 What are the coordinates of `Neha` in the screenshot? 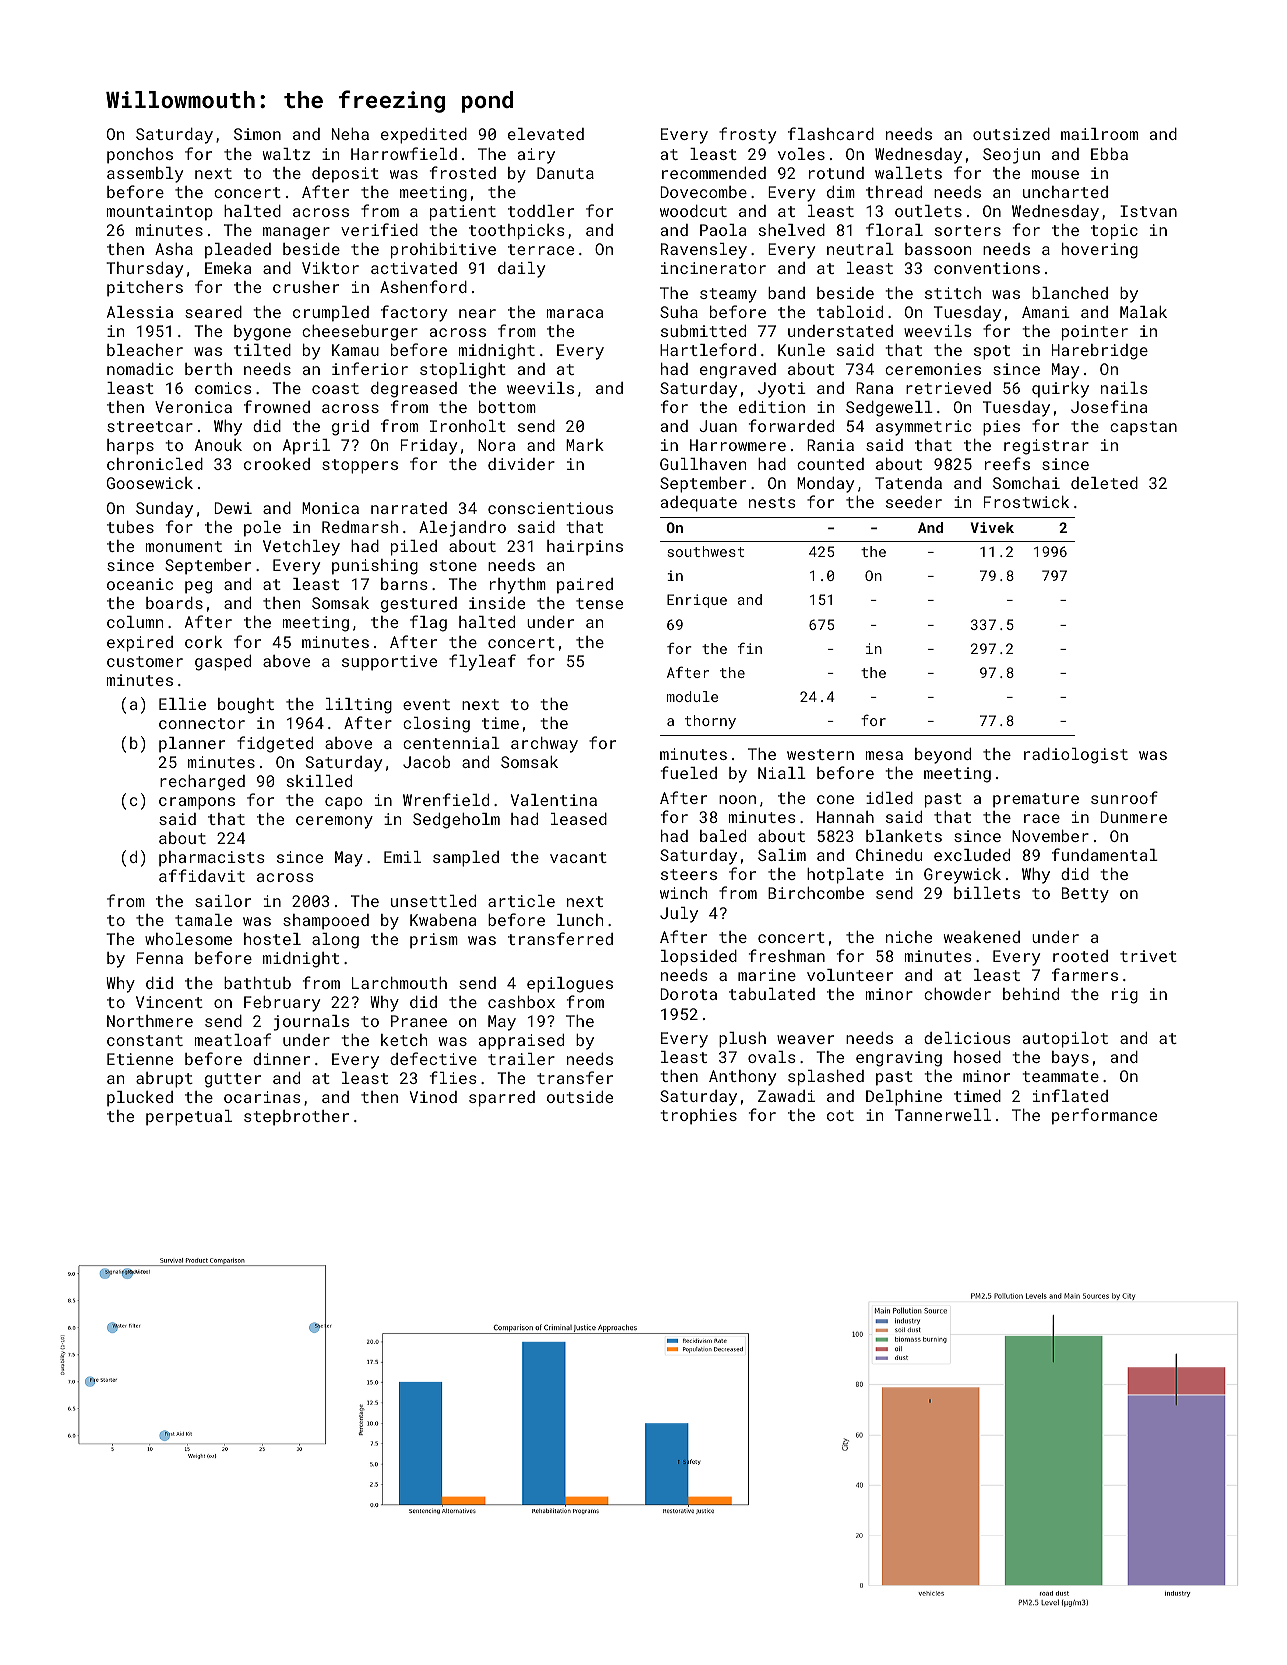 It's located at (350, 134).
